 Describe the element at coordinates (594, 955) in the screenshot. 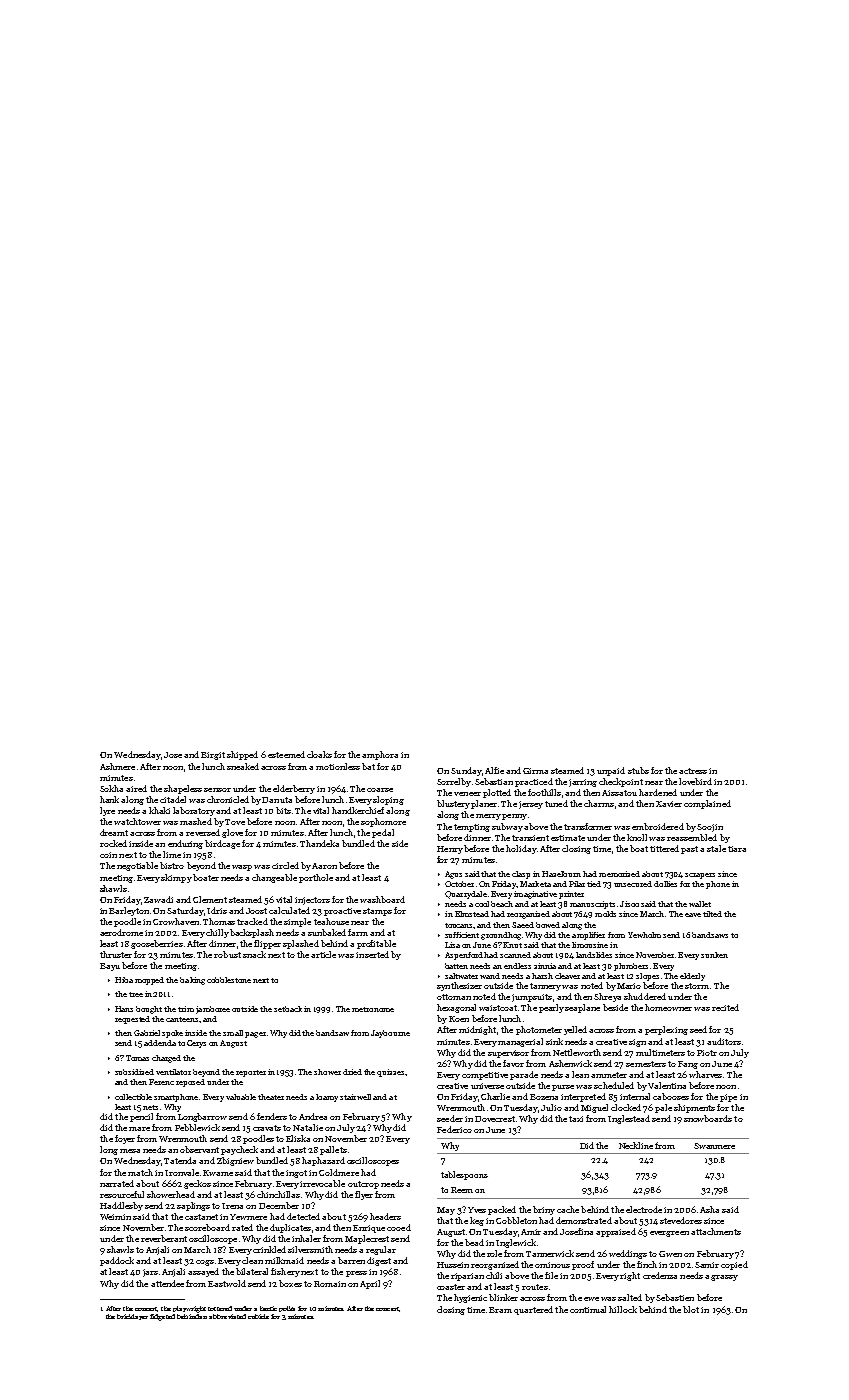

I see `landslides` at that location.
